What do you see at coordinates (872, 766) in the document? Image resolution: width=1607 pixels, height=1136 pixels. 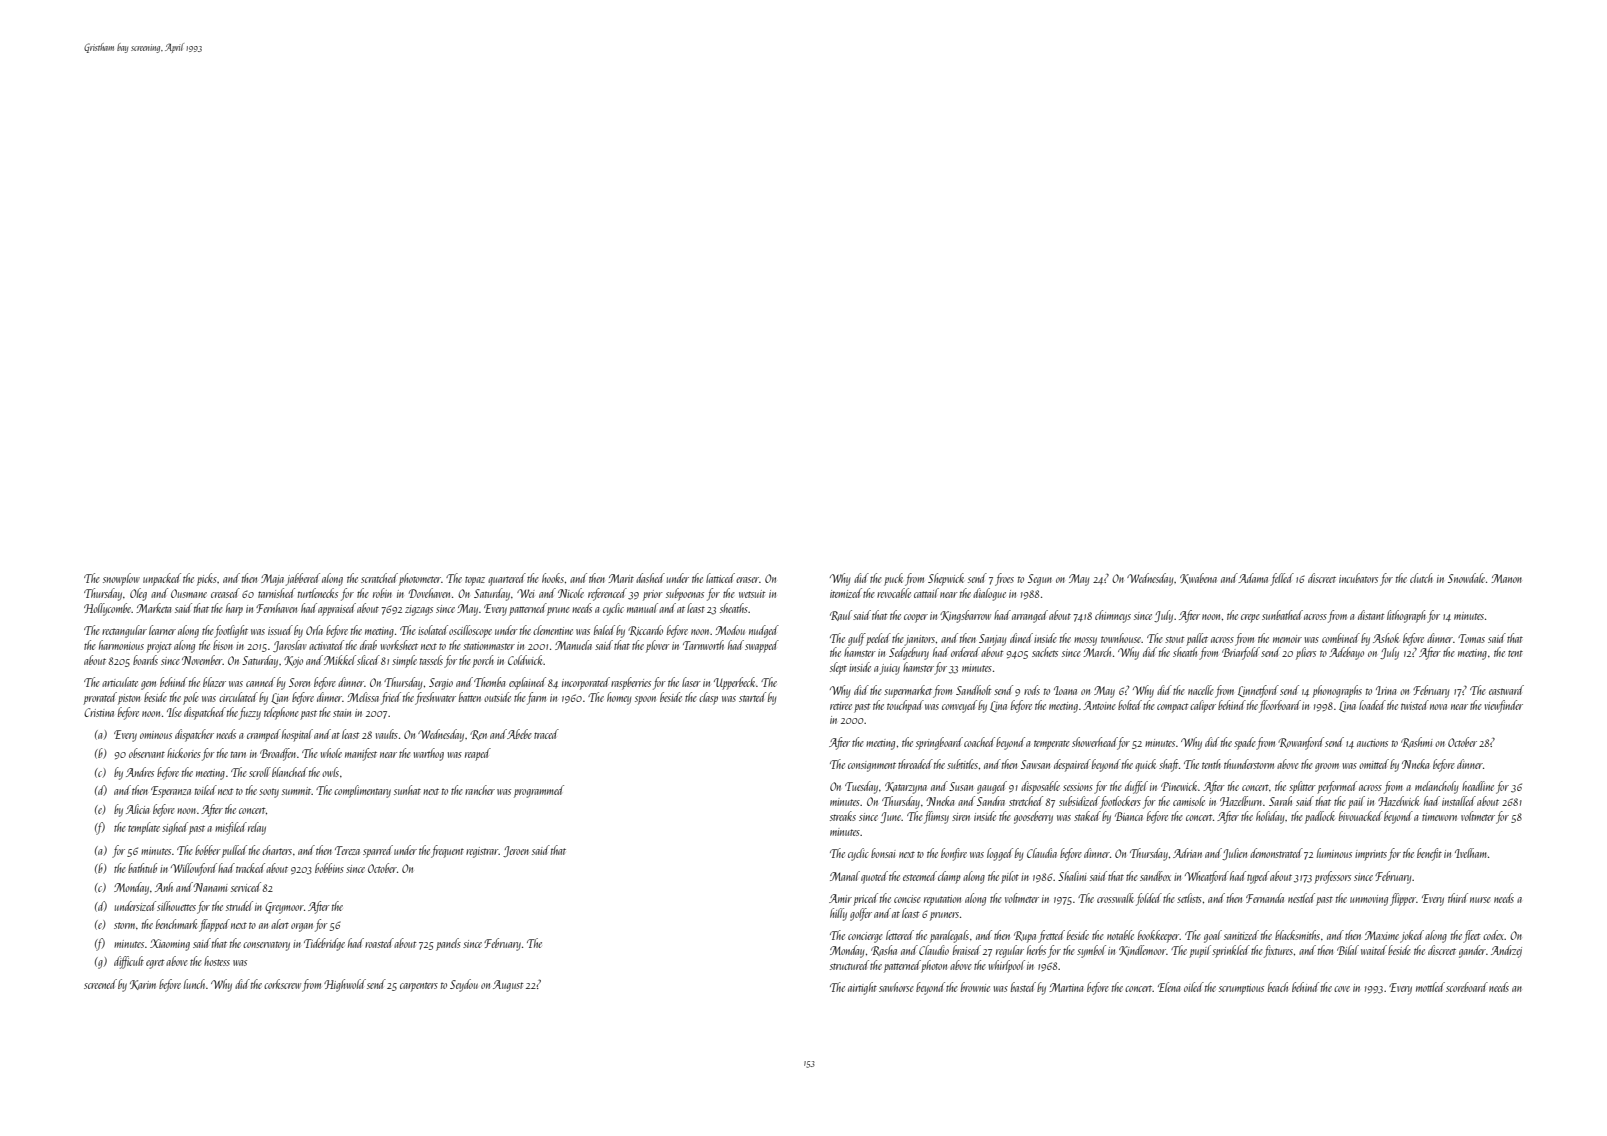 I see `consignment` at bounding box center [872, 766].
